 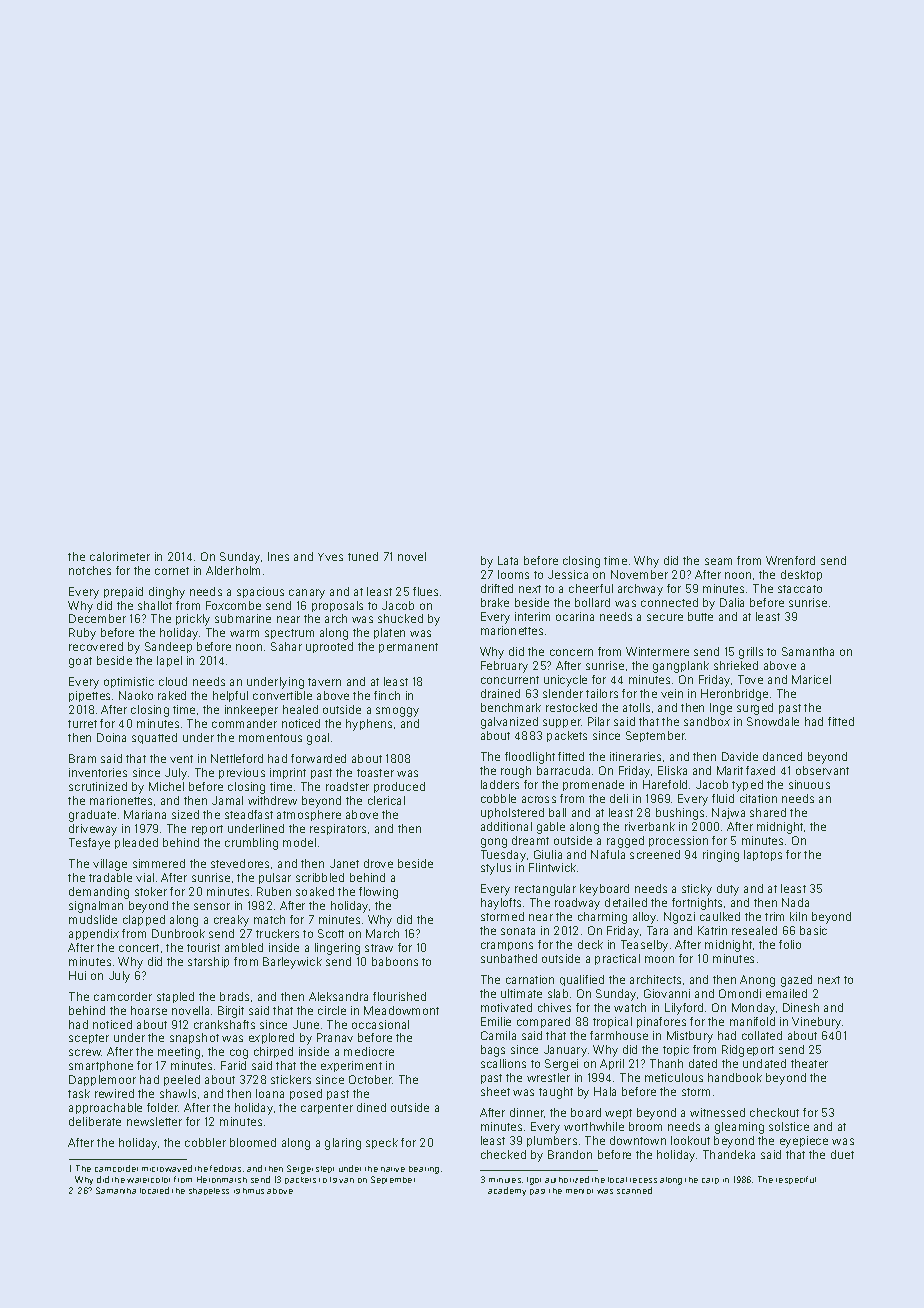 What do you see at coordinates (386, 800) in the page?
I see `clerical` at bounding box center [386, 800].
